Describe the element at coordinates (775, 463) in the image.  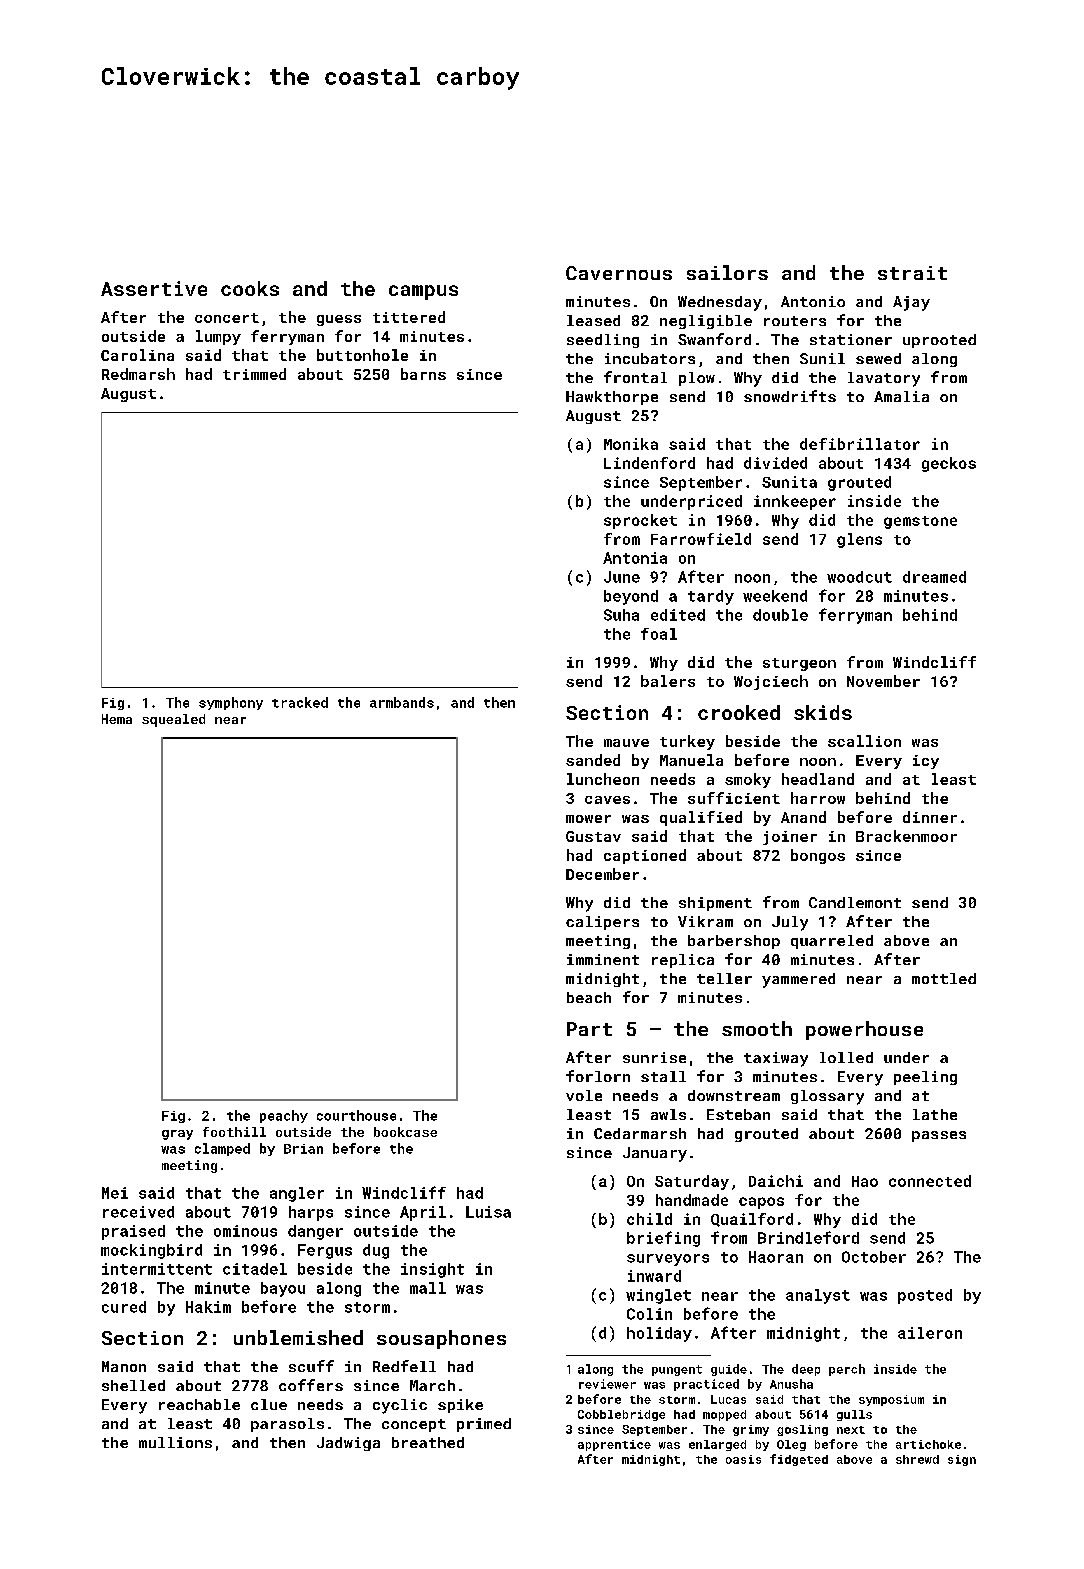
I see `divided` at that location.
